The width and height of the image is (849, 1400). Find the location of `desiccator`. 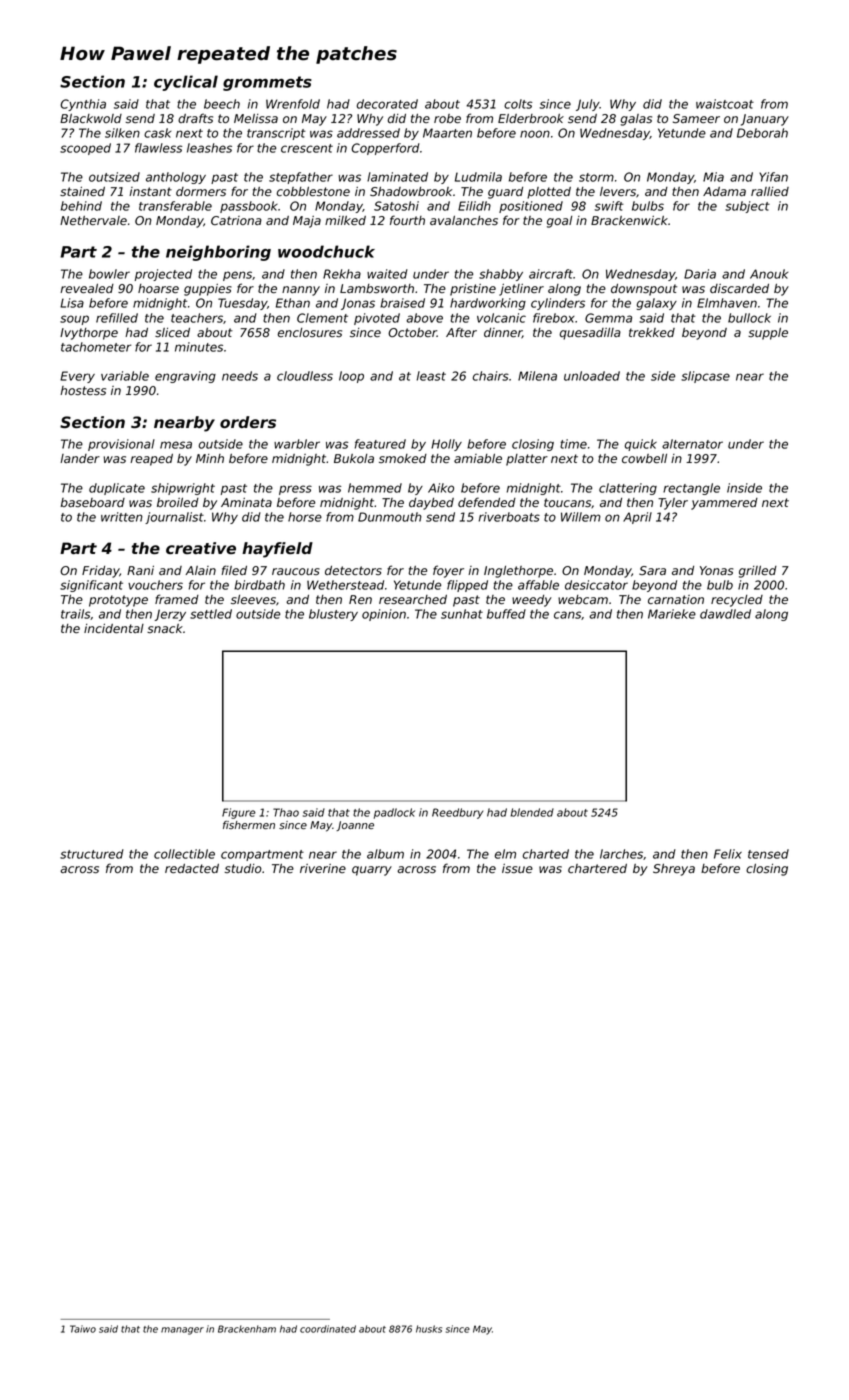

desiccator is located at coordinates (596, 585).
